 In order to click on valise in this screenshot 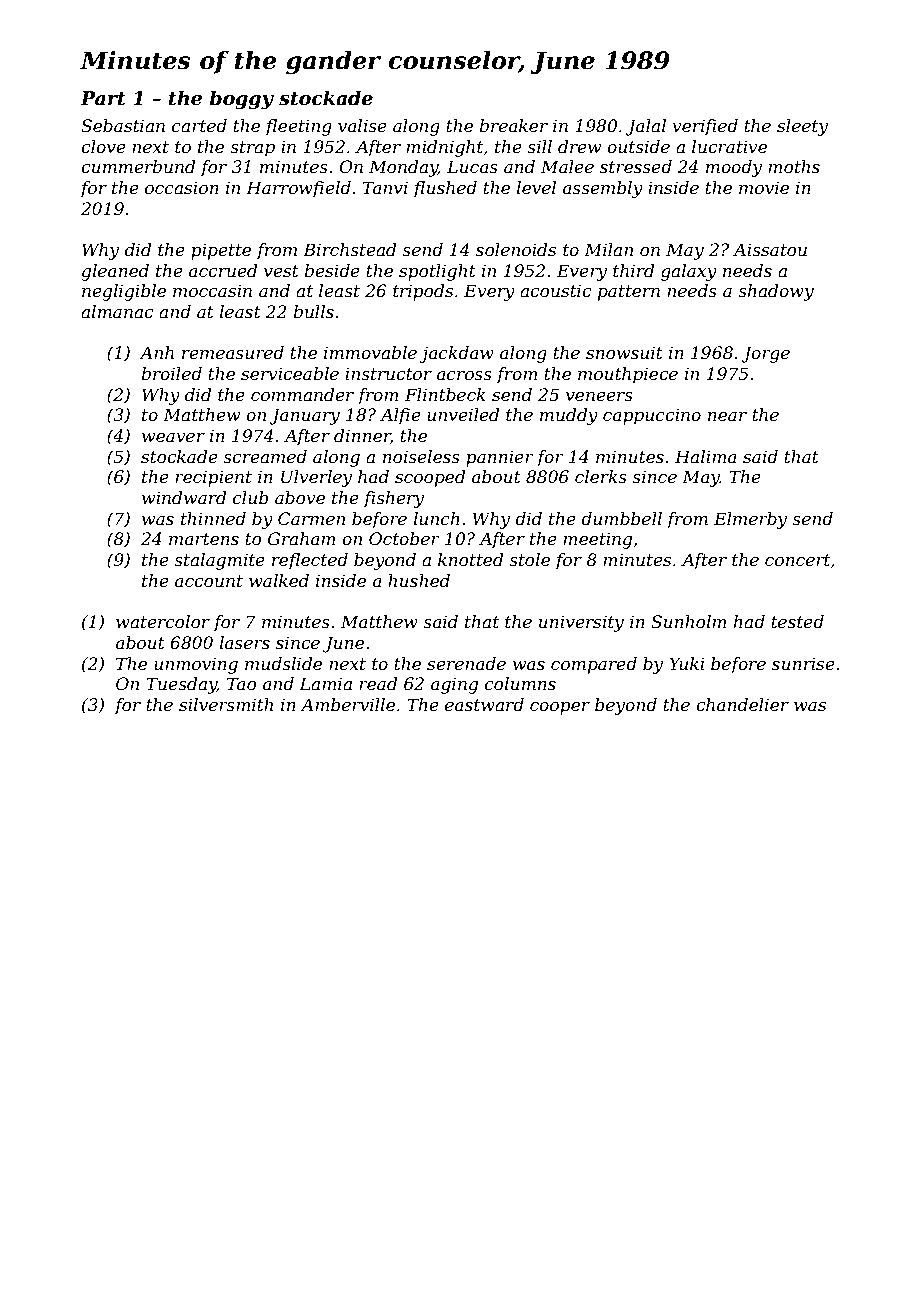, I will do `click(362, 125)`.
